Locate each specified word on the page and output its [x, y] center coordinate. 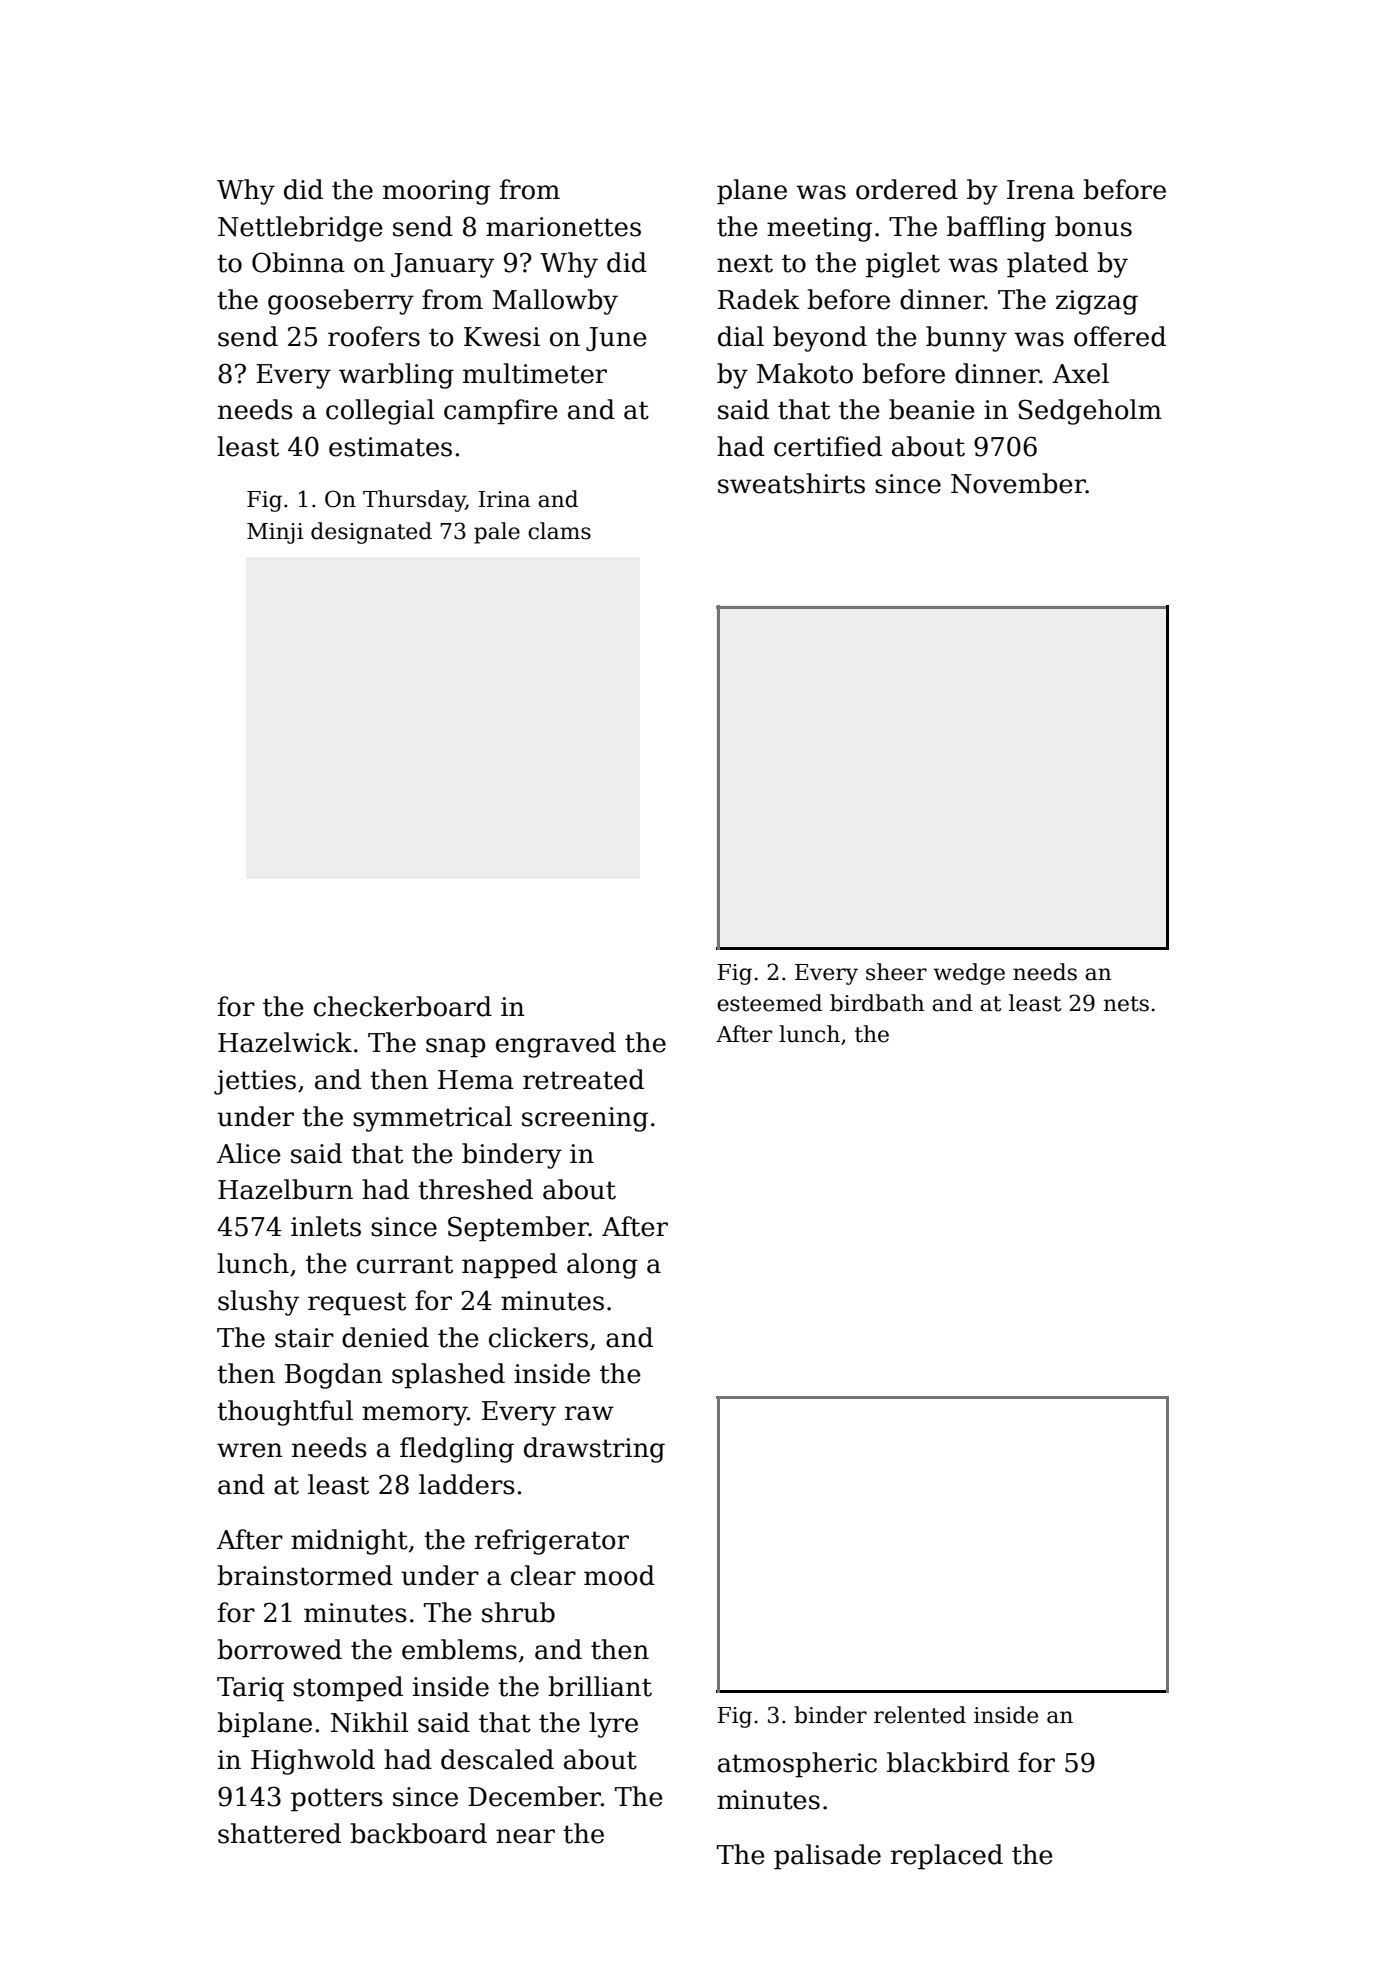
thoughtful [285, 1413]
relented [920, 1715]
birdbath [877, 1003]
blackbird [948, 1762]
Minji [275, 533]
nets [1126, 1004]
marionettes [563, 227]
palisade [827, 1857]
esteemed [769, 1003]
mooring [436, 192]
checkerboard [403, 1006]
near [525, 1836]
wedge [969, 974]
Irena [1041, 190]
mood [619, 1575]
